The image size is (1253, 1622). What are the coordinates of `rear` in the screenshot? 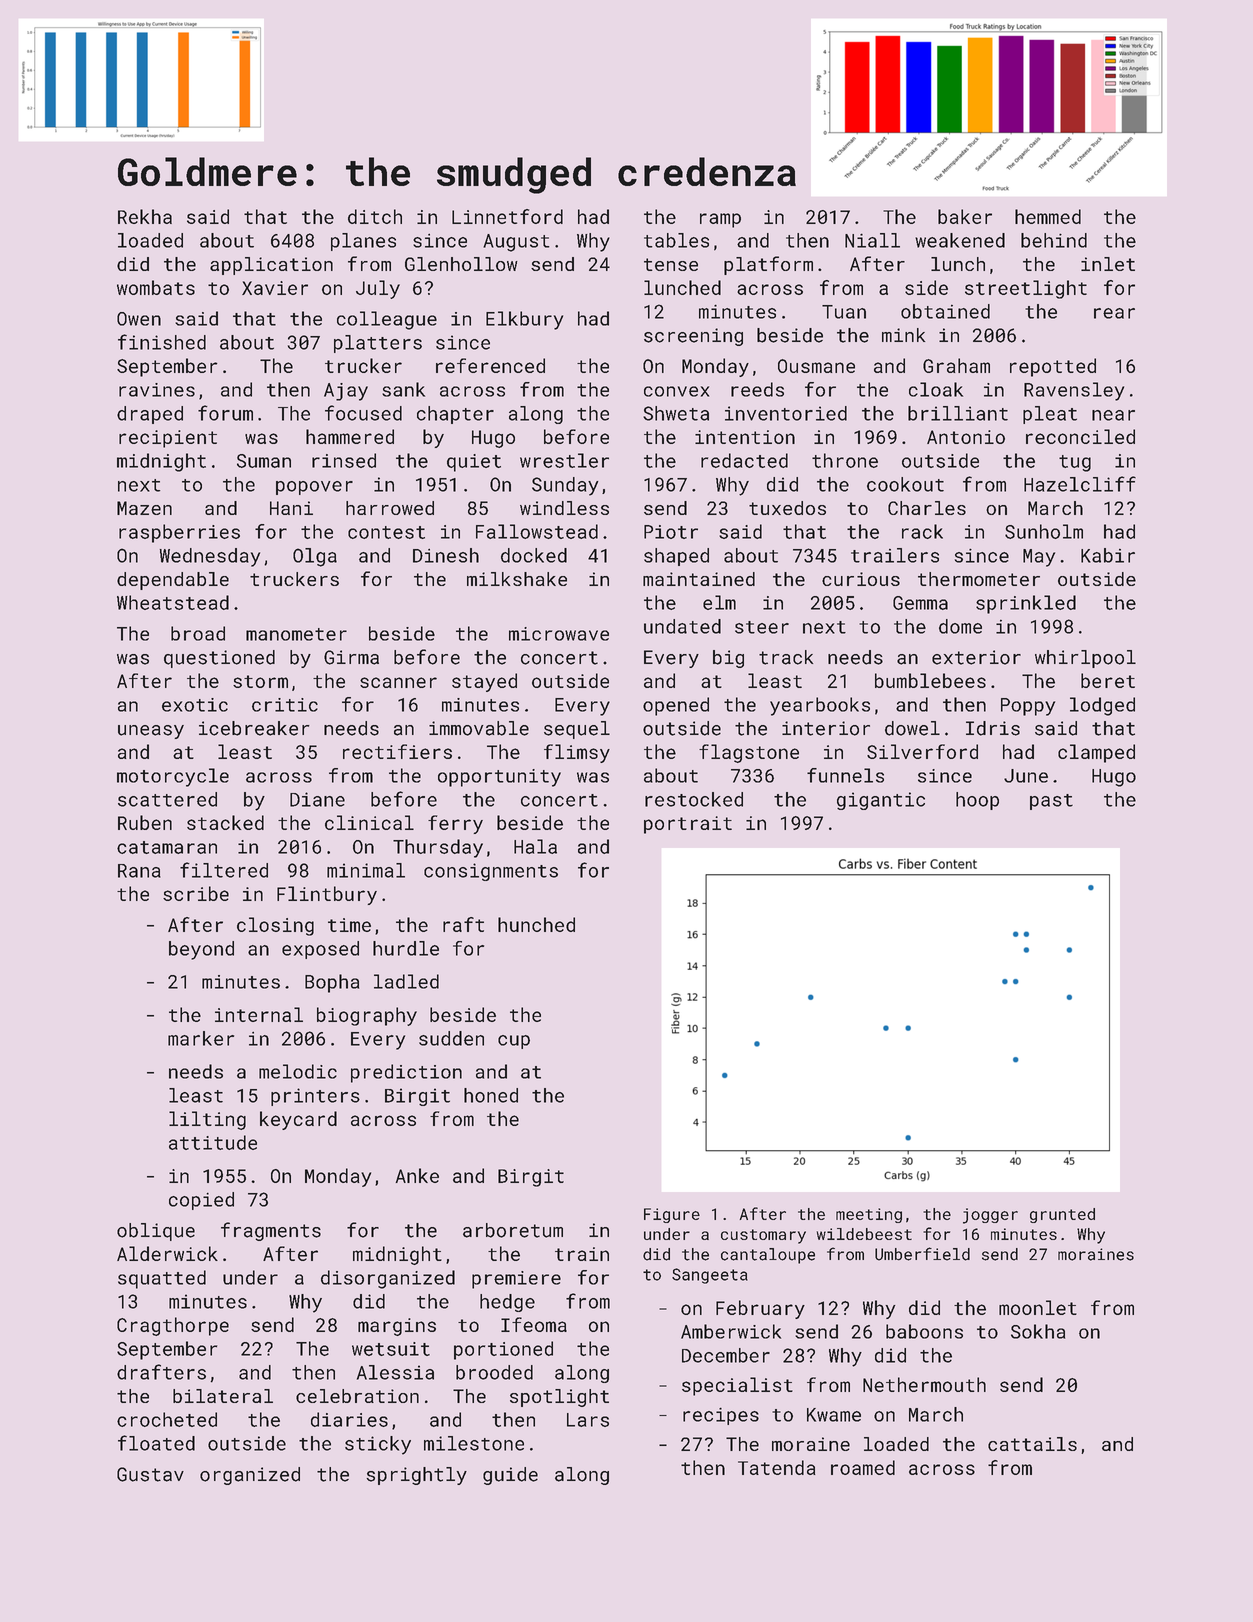 It's located at (1114, 313).
